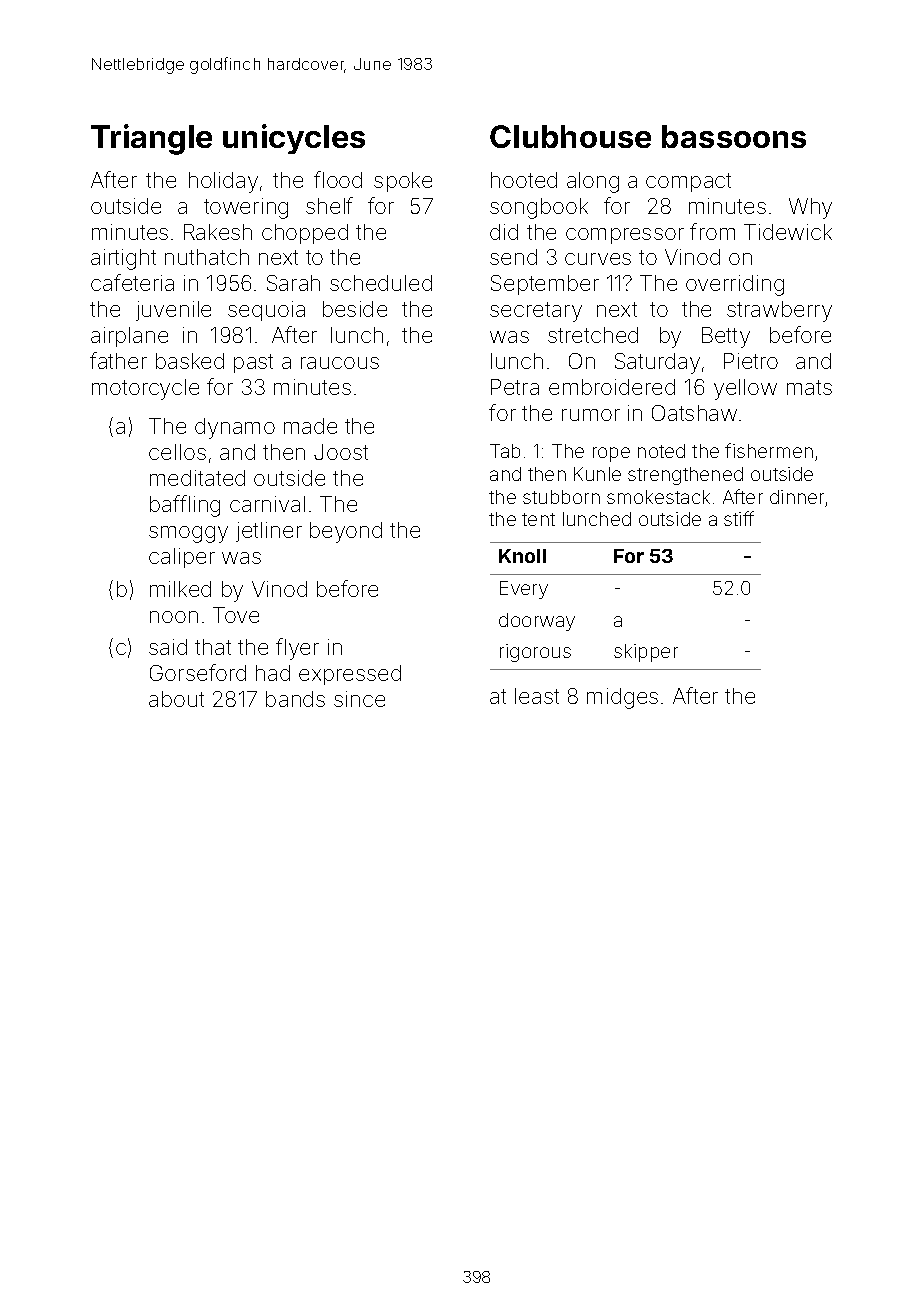 This image has height=1311, width=924. I want to click on motorcycle, so click(145, 389).
